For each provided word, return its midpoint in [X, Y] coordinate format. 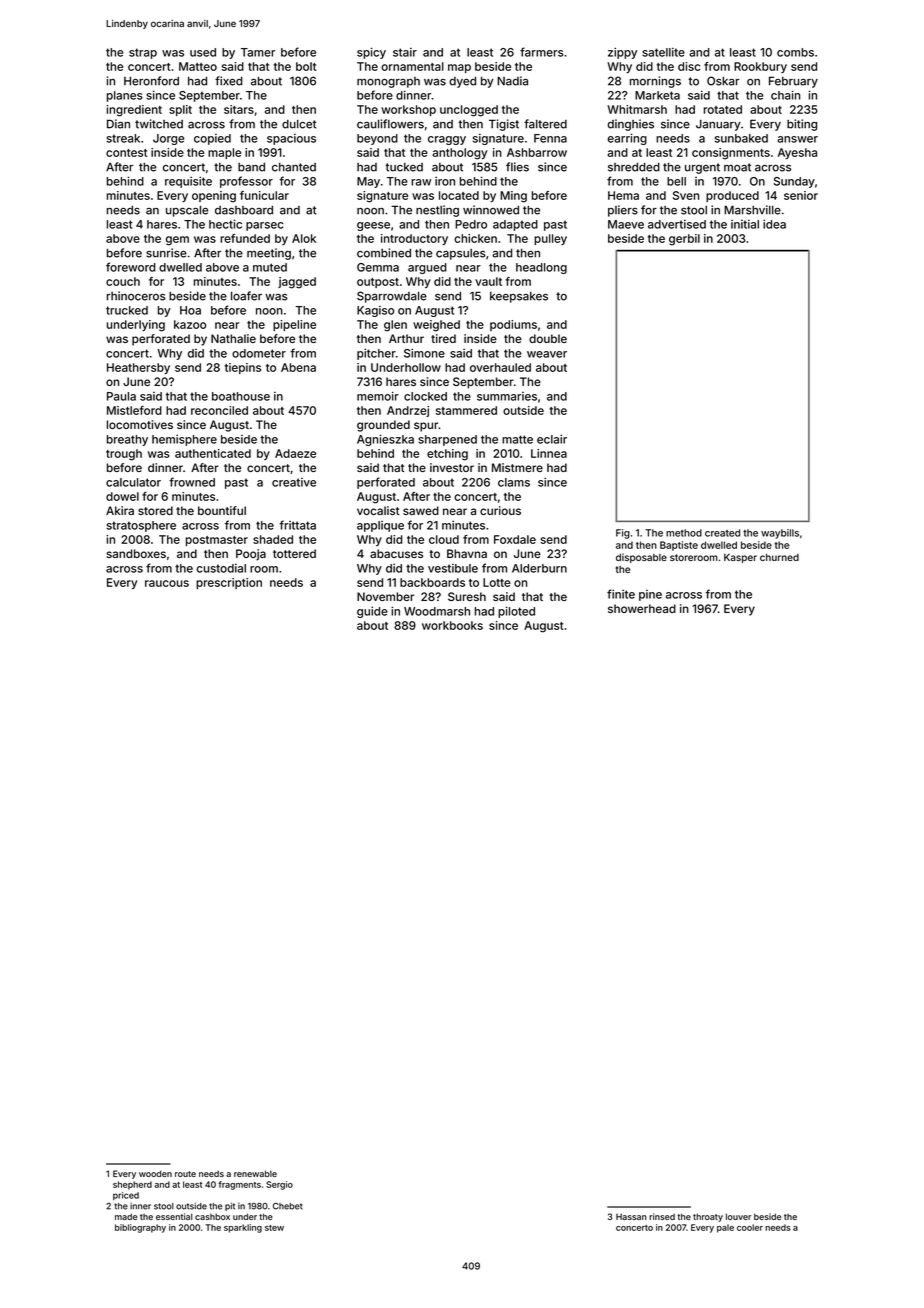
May [368, 182]
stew [274, 1228]
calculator [133, 482]
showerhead [642, 608]
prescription [229, 583]
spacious [291, 139]
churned [779, 557]
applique [380, 526]
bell [676, 181]
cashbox [212, 1216]
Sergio [279, 1185]
